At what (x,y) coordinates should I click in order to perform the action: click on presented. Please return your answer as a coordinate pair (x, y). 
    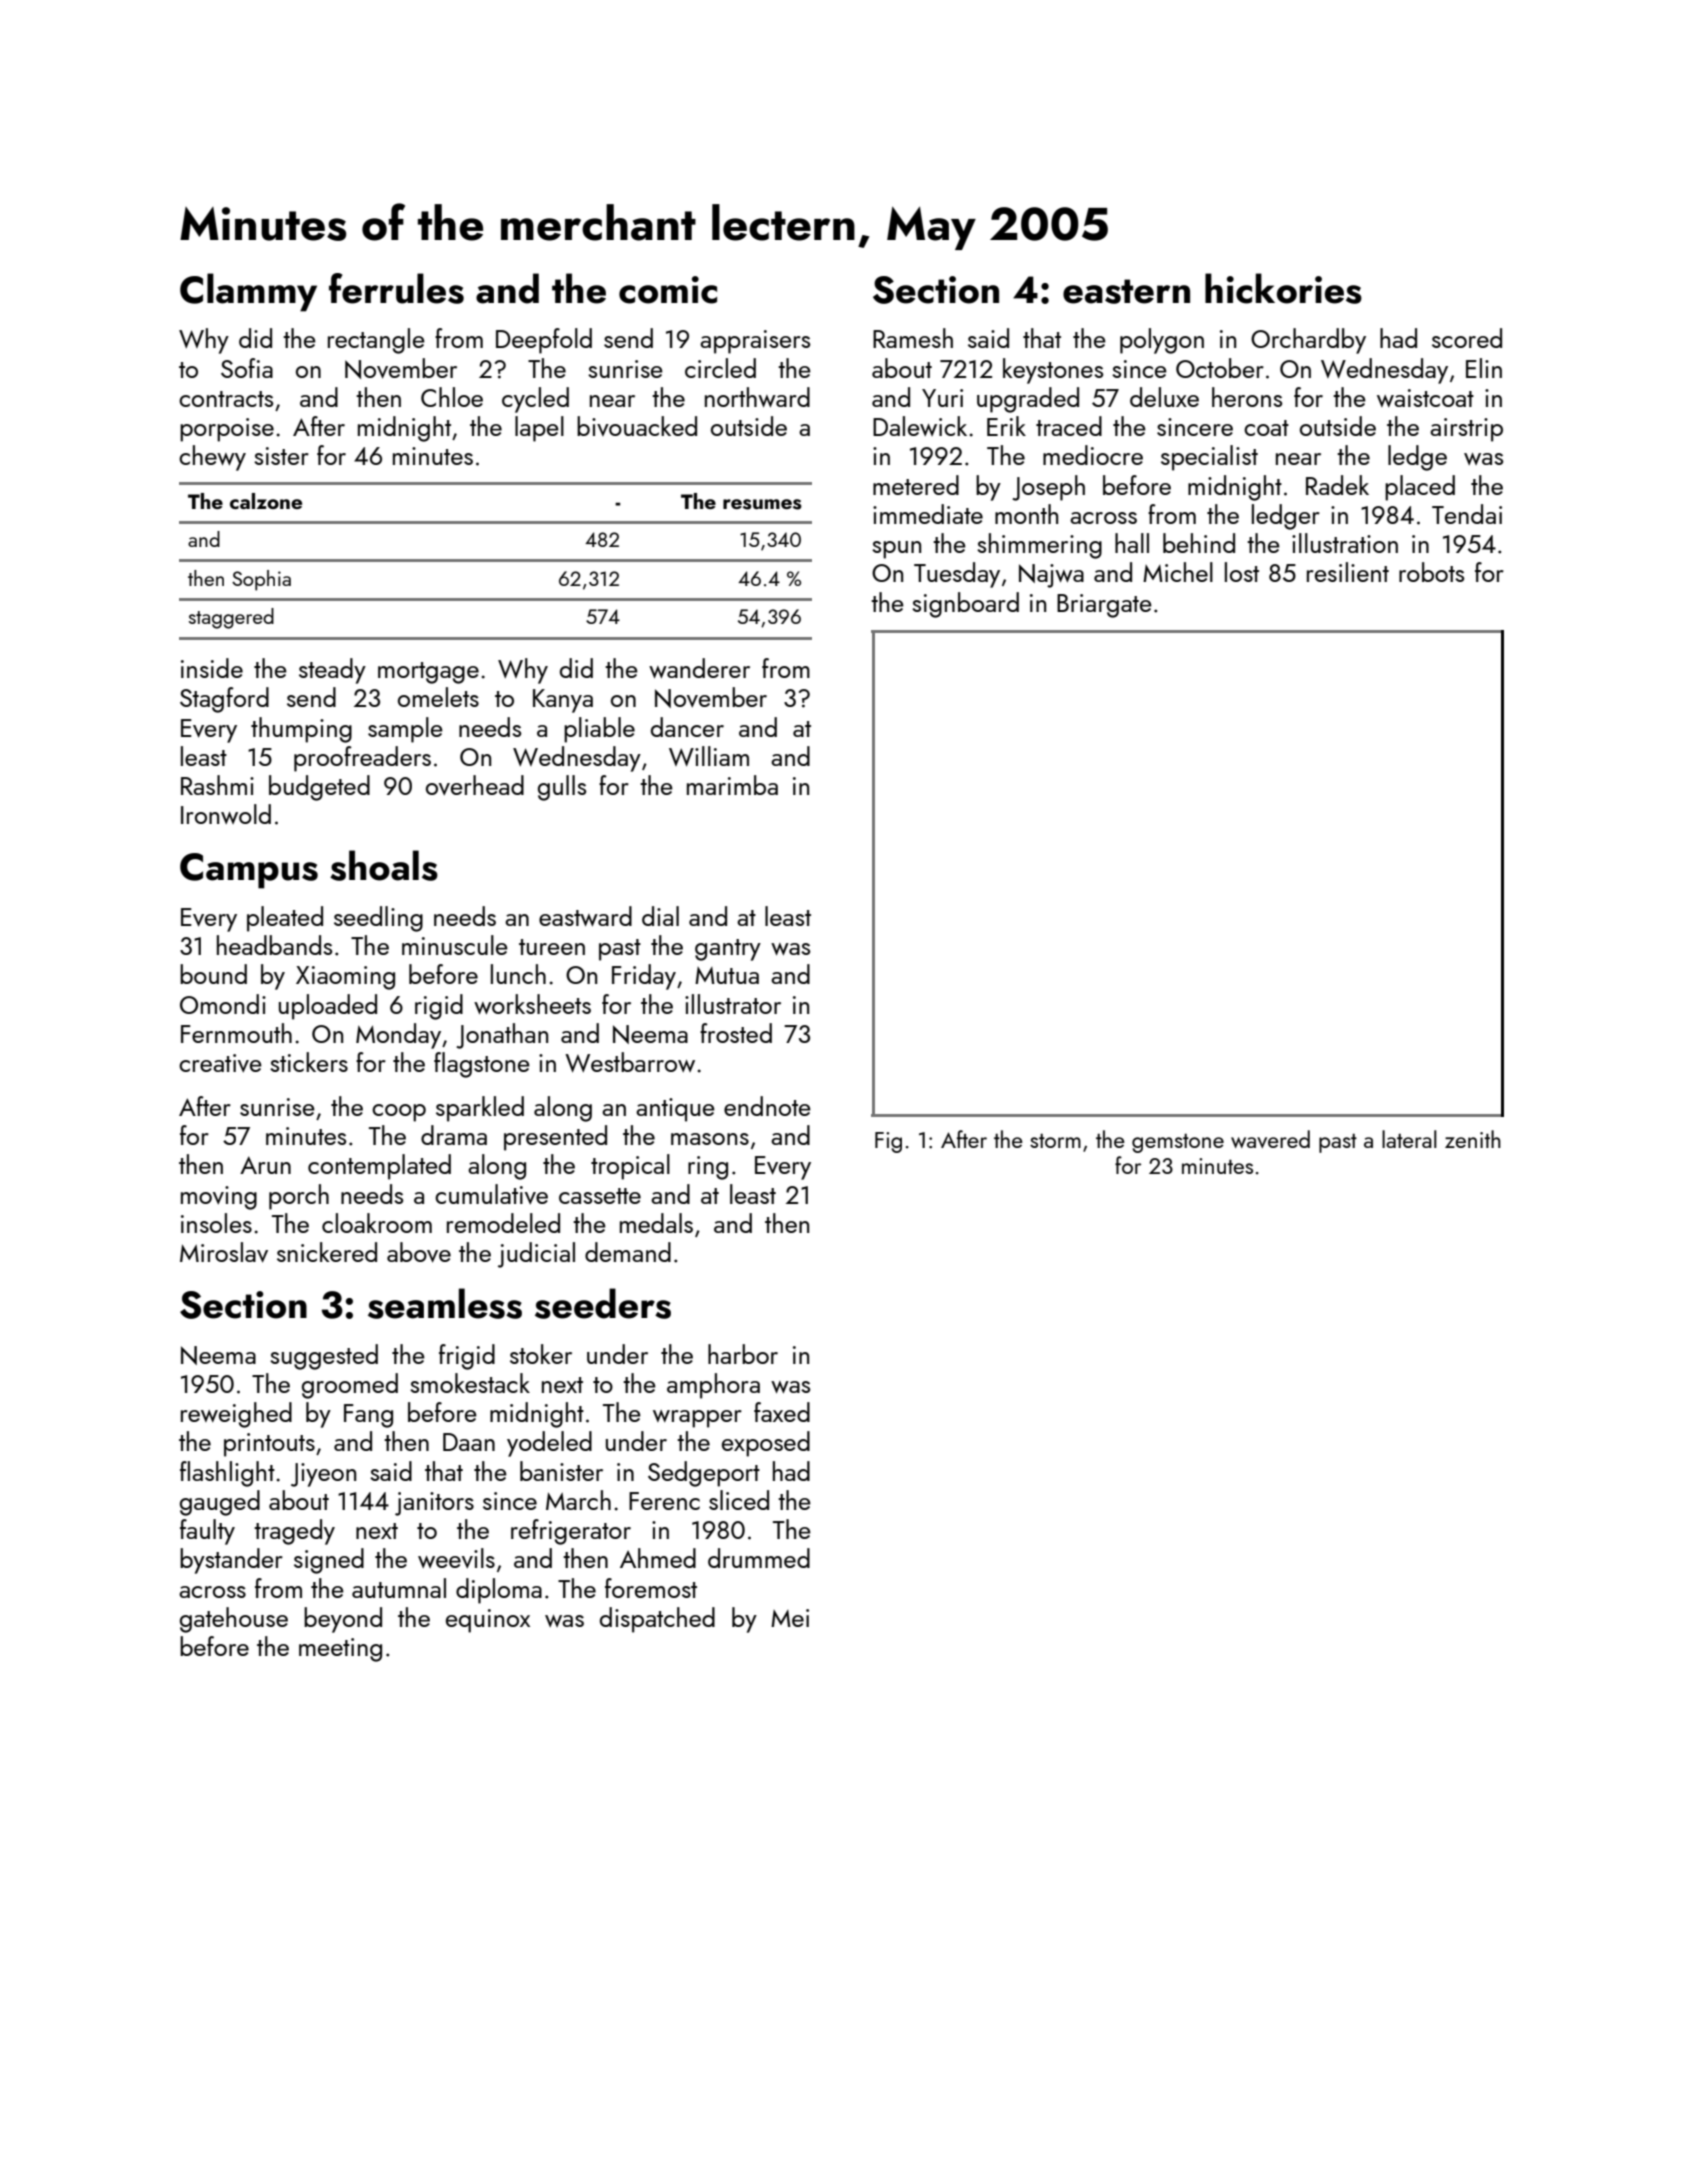
    Looking at the image, I should click on (555, 1138).
